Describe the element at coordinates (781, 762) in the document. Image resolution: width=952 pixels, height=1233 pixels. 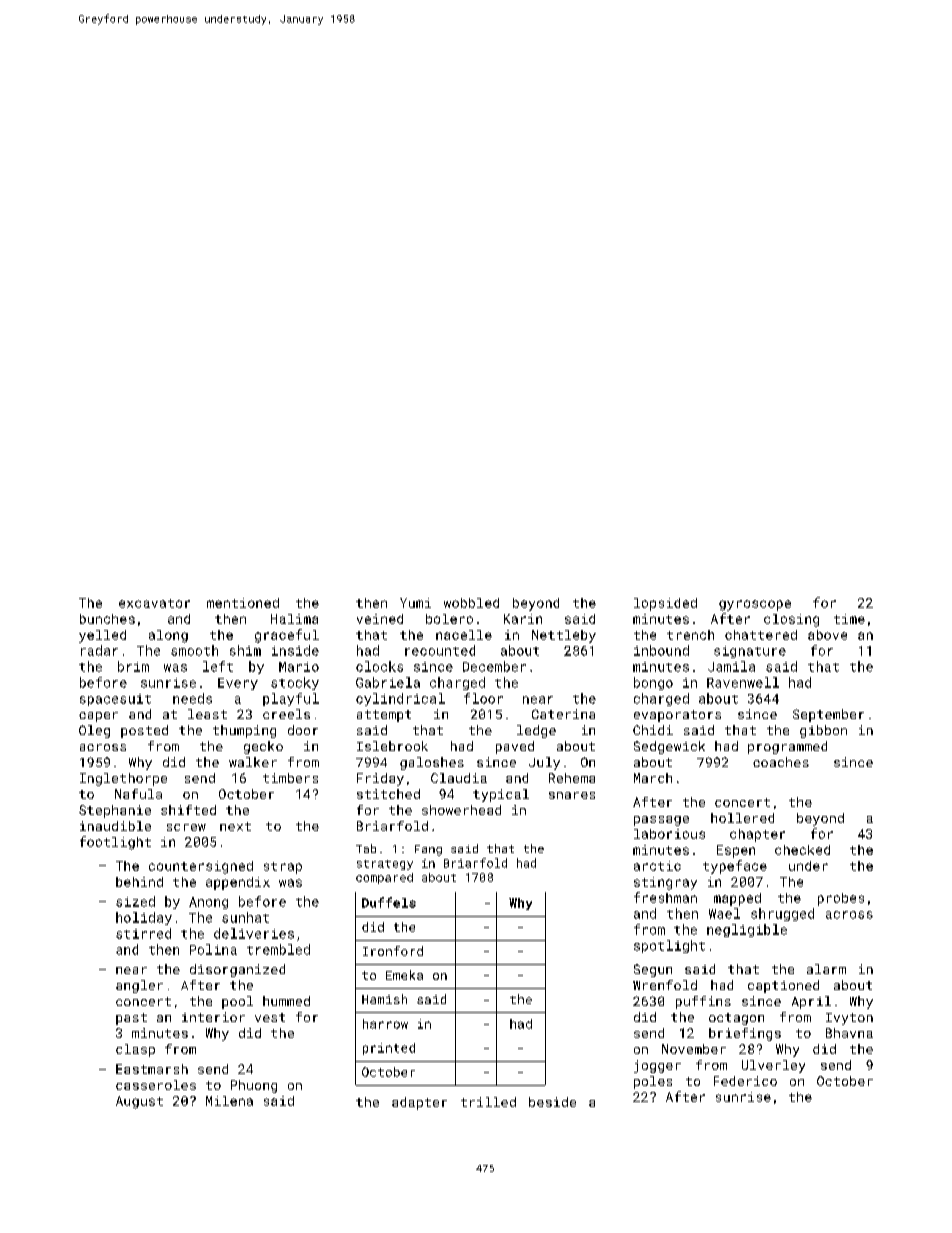
I see `coaches` at that location.
